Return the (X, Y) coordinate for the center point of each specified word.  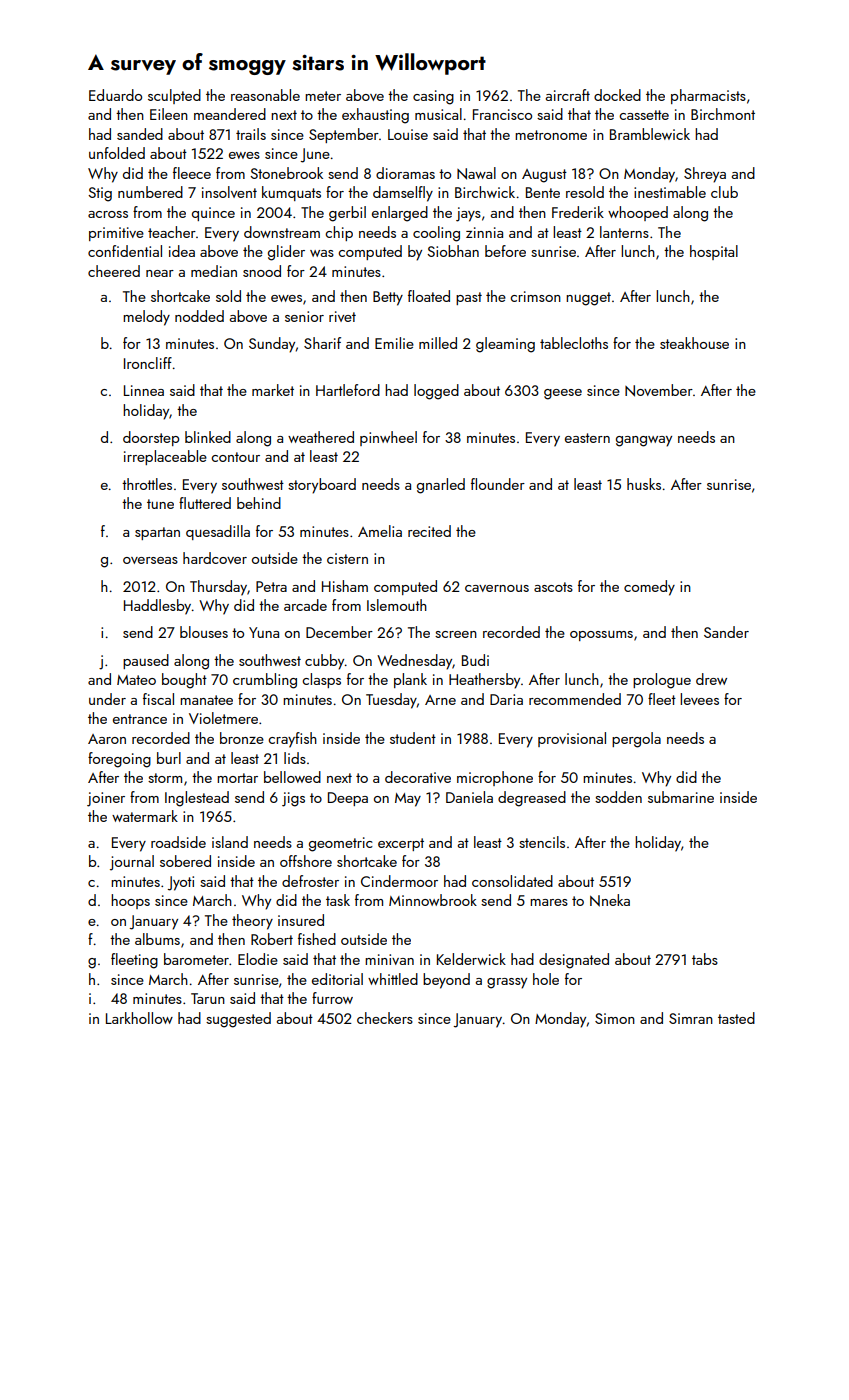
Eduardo (115, 95)
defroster (310, 881)
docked (617, 95)
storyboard (322, 486)
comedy (649, 588)
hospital (714, 252)
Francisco (502, 114)
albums (157, 939)
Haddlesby (157, 607)
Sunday (272, 345)
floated (429, 296)
